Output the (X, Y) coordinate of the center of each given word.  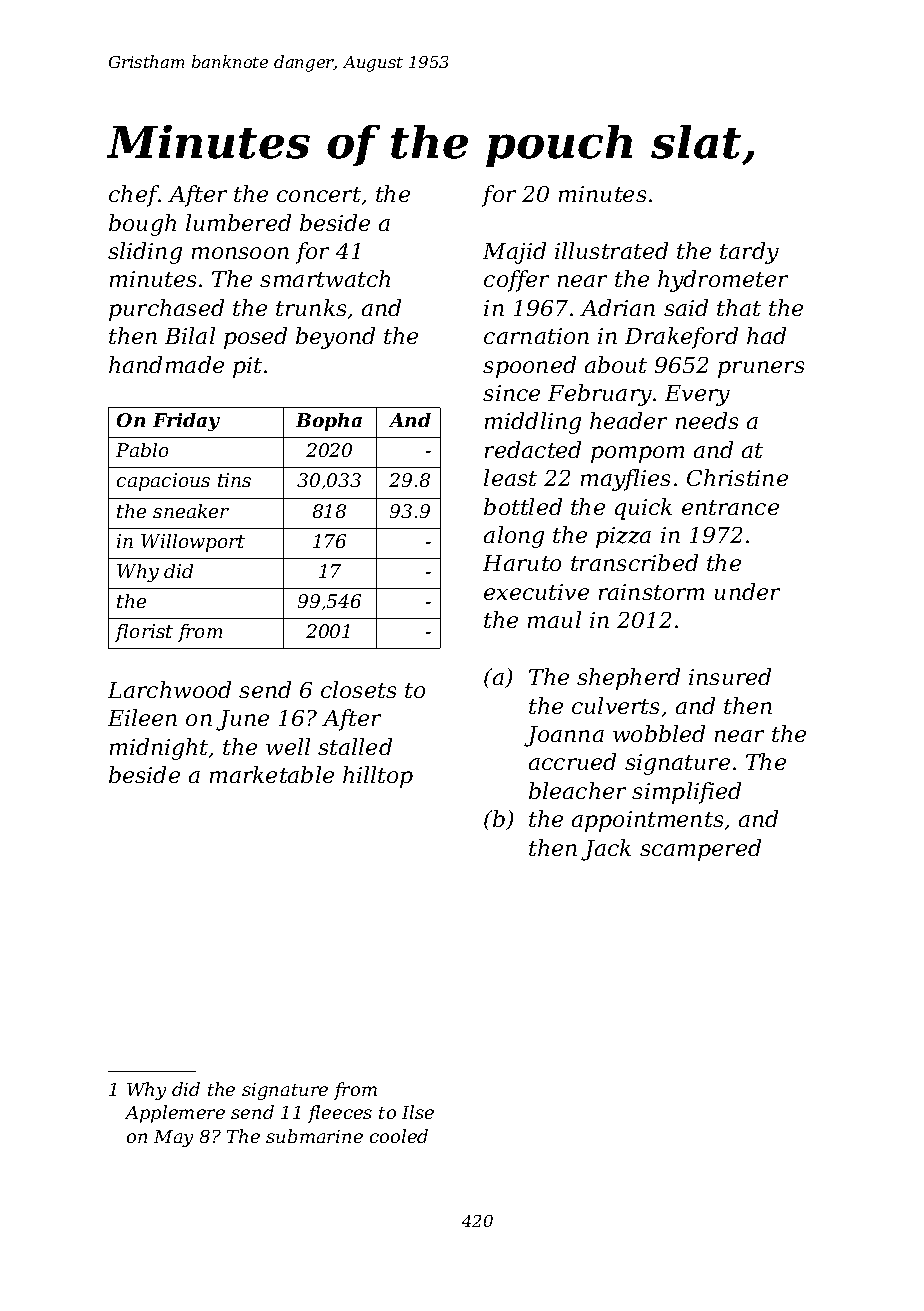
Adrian (617, 307)
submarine (314, 1136)
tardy (749, 253)
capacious (163, 482)
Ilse (418, 1112)
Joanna (564, 736)
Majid (514, 253)
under (747, 591)
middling (533, 423)
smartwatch (325, 278)
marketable (272, 774)
